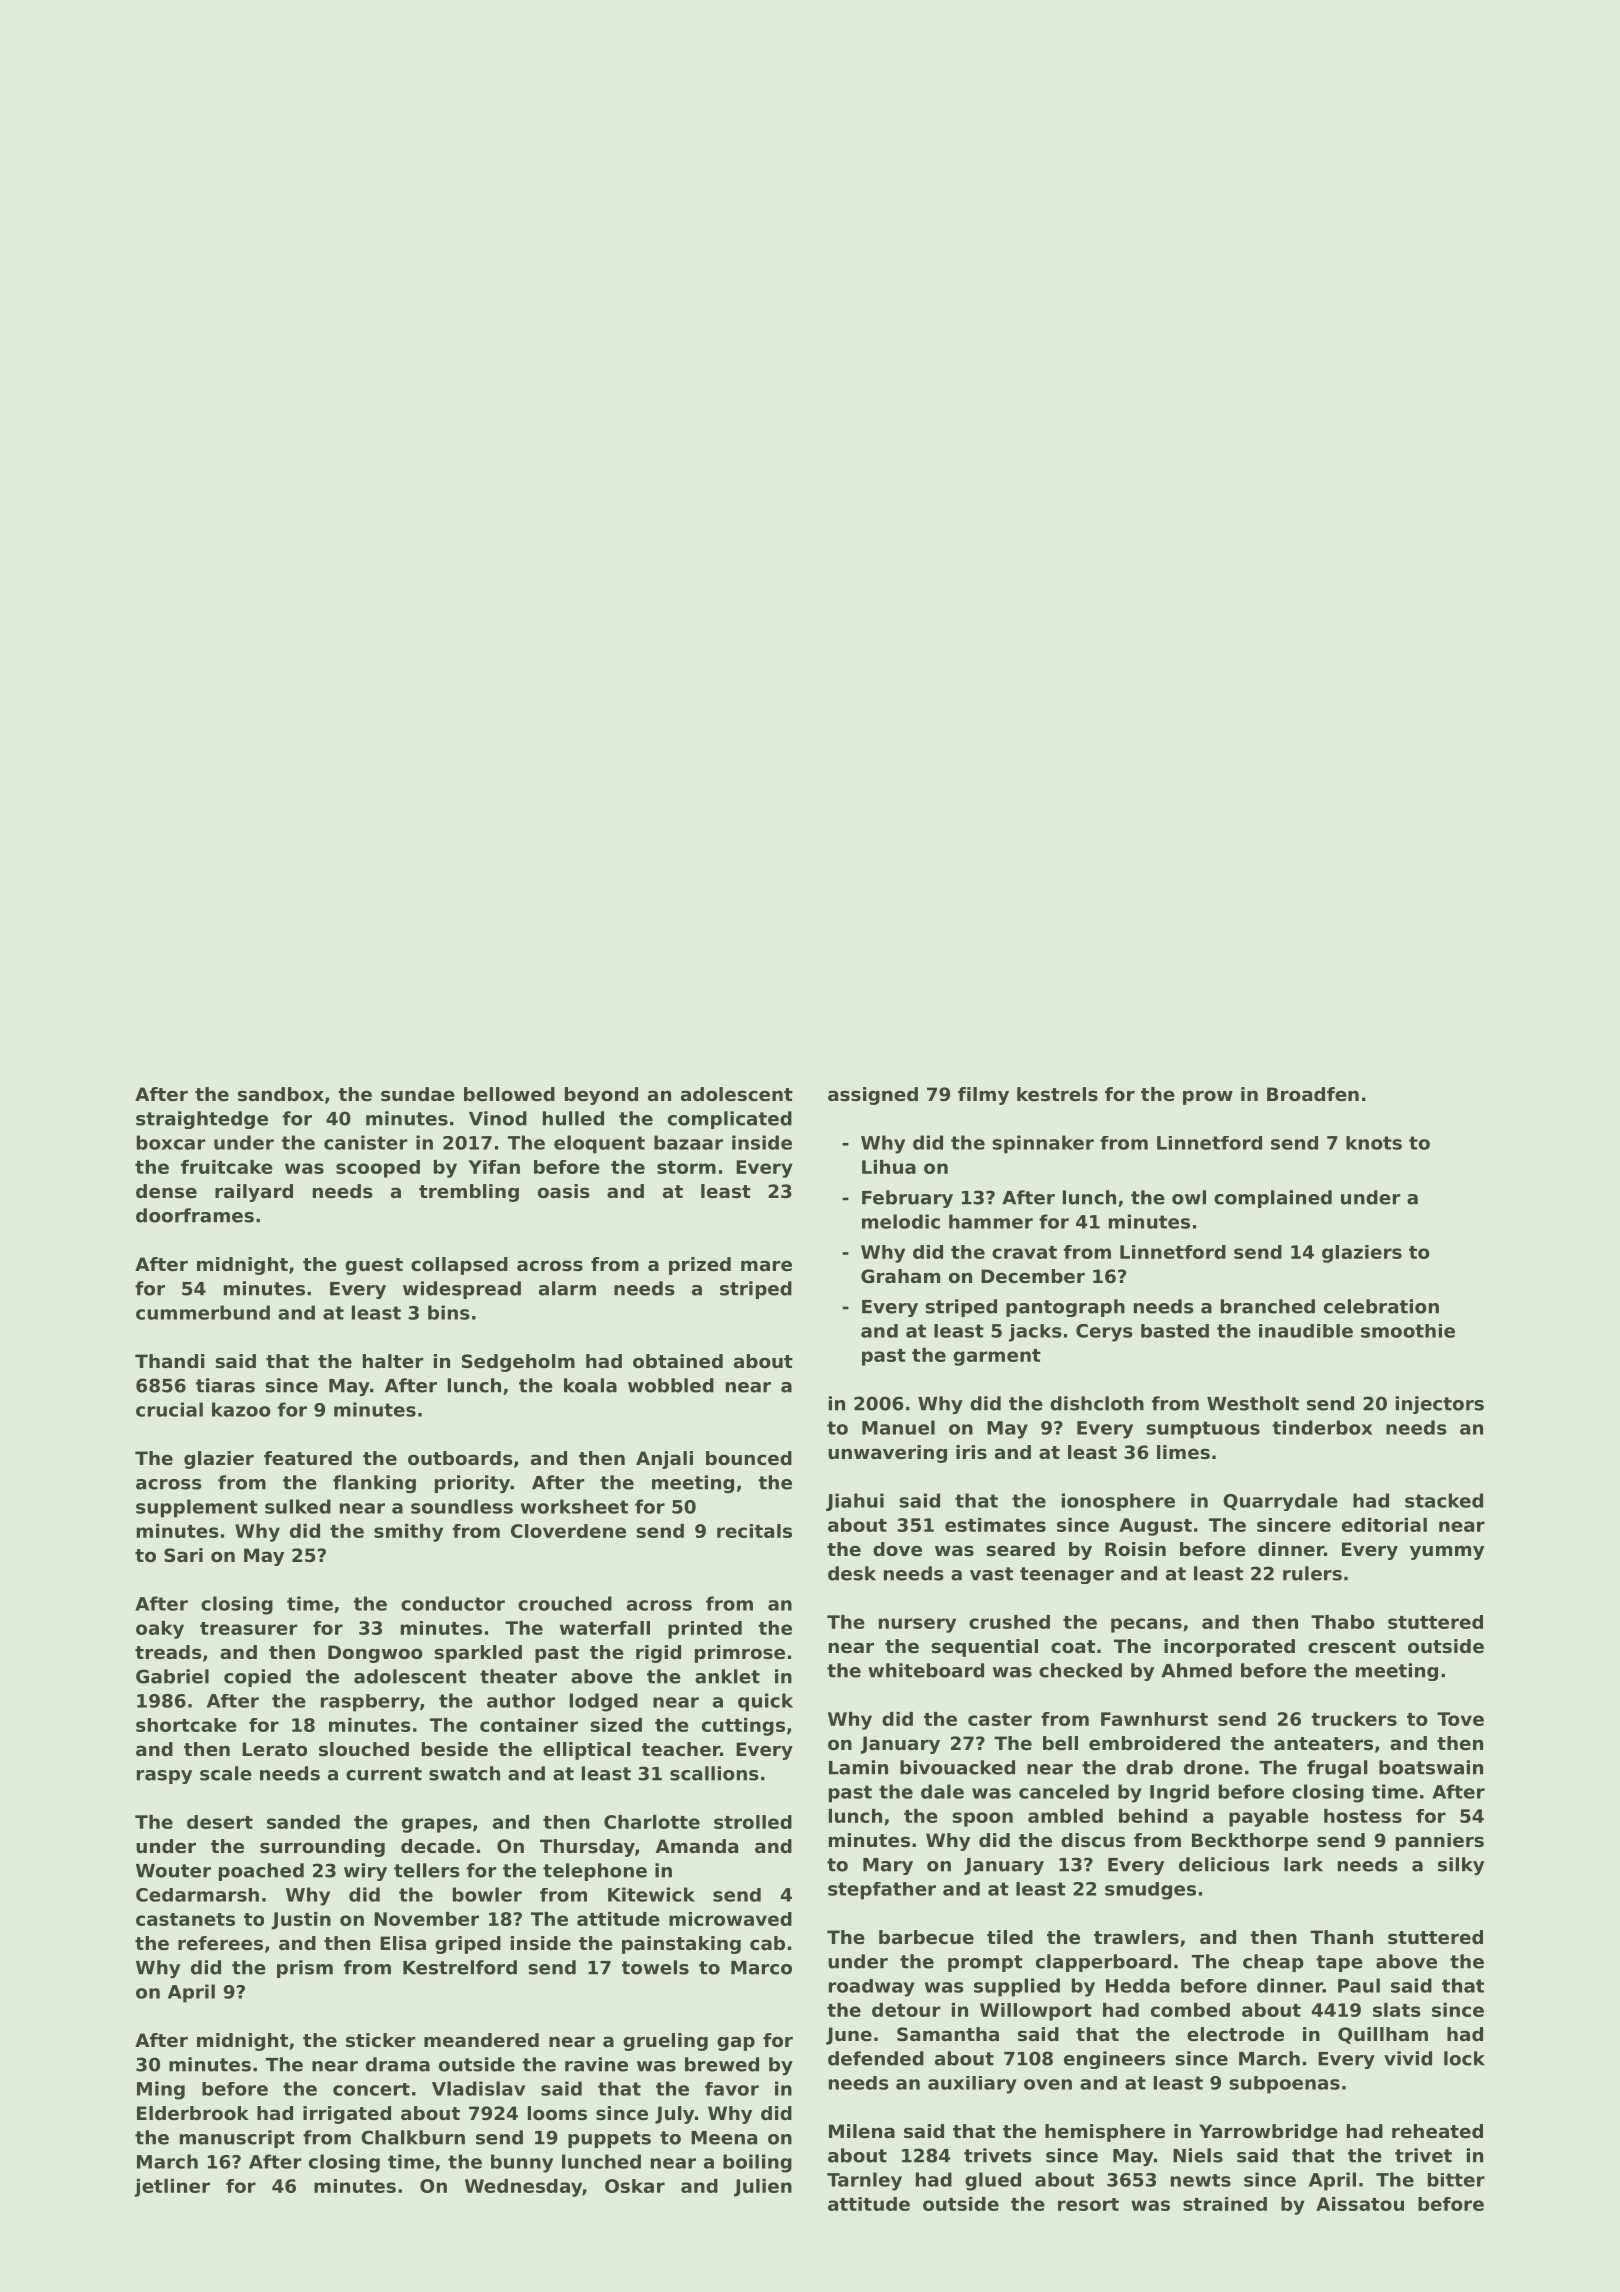 Image resolution: width=1620 pixels, height=2292 pixels. Describe the element at coordinates (426, 1919) in the screenshot. I see `November` at that location.
